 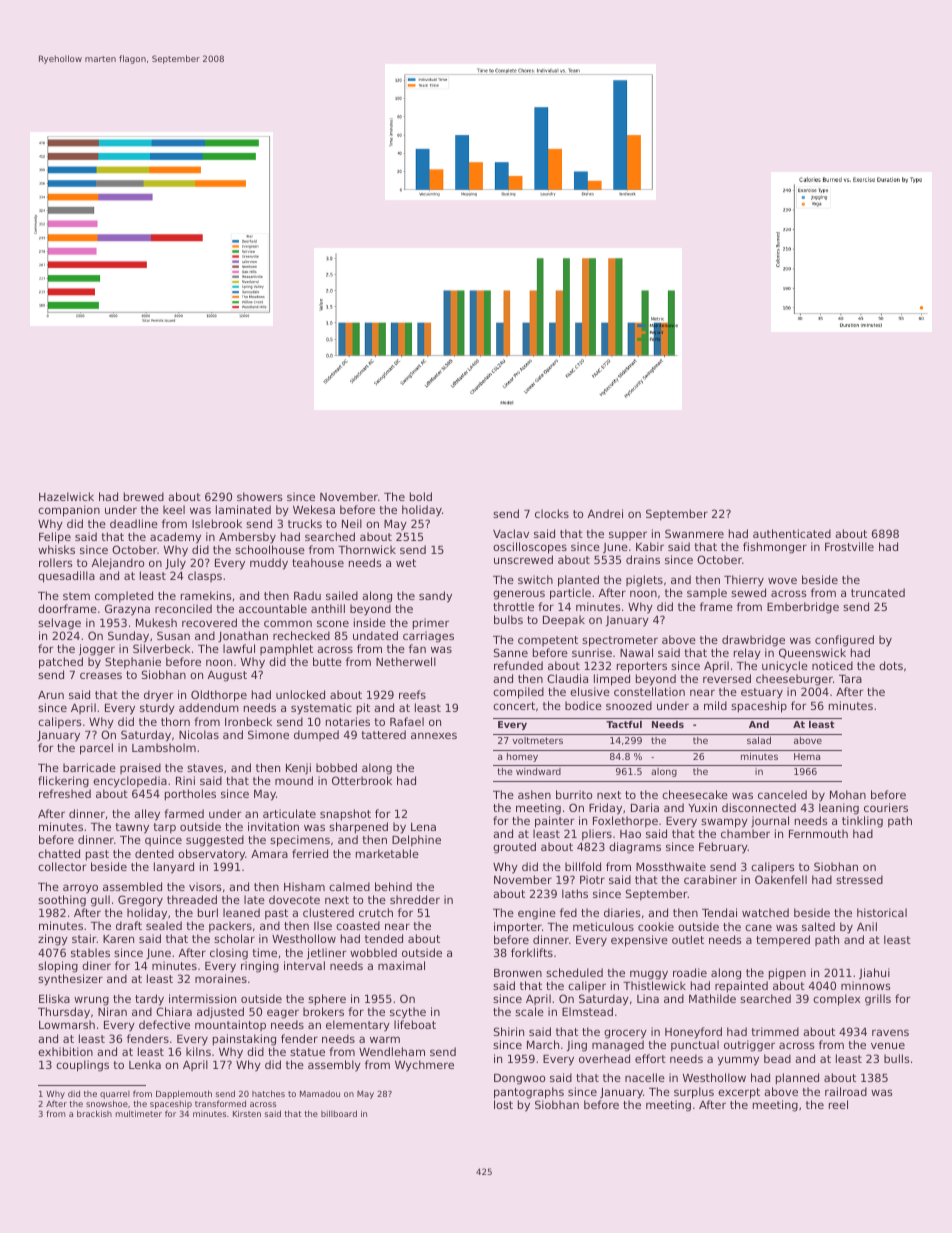 What do you see at coordinates (592, 879) in the document?
I see `Piotr` at bounding box center [592, 879].
